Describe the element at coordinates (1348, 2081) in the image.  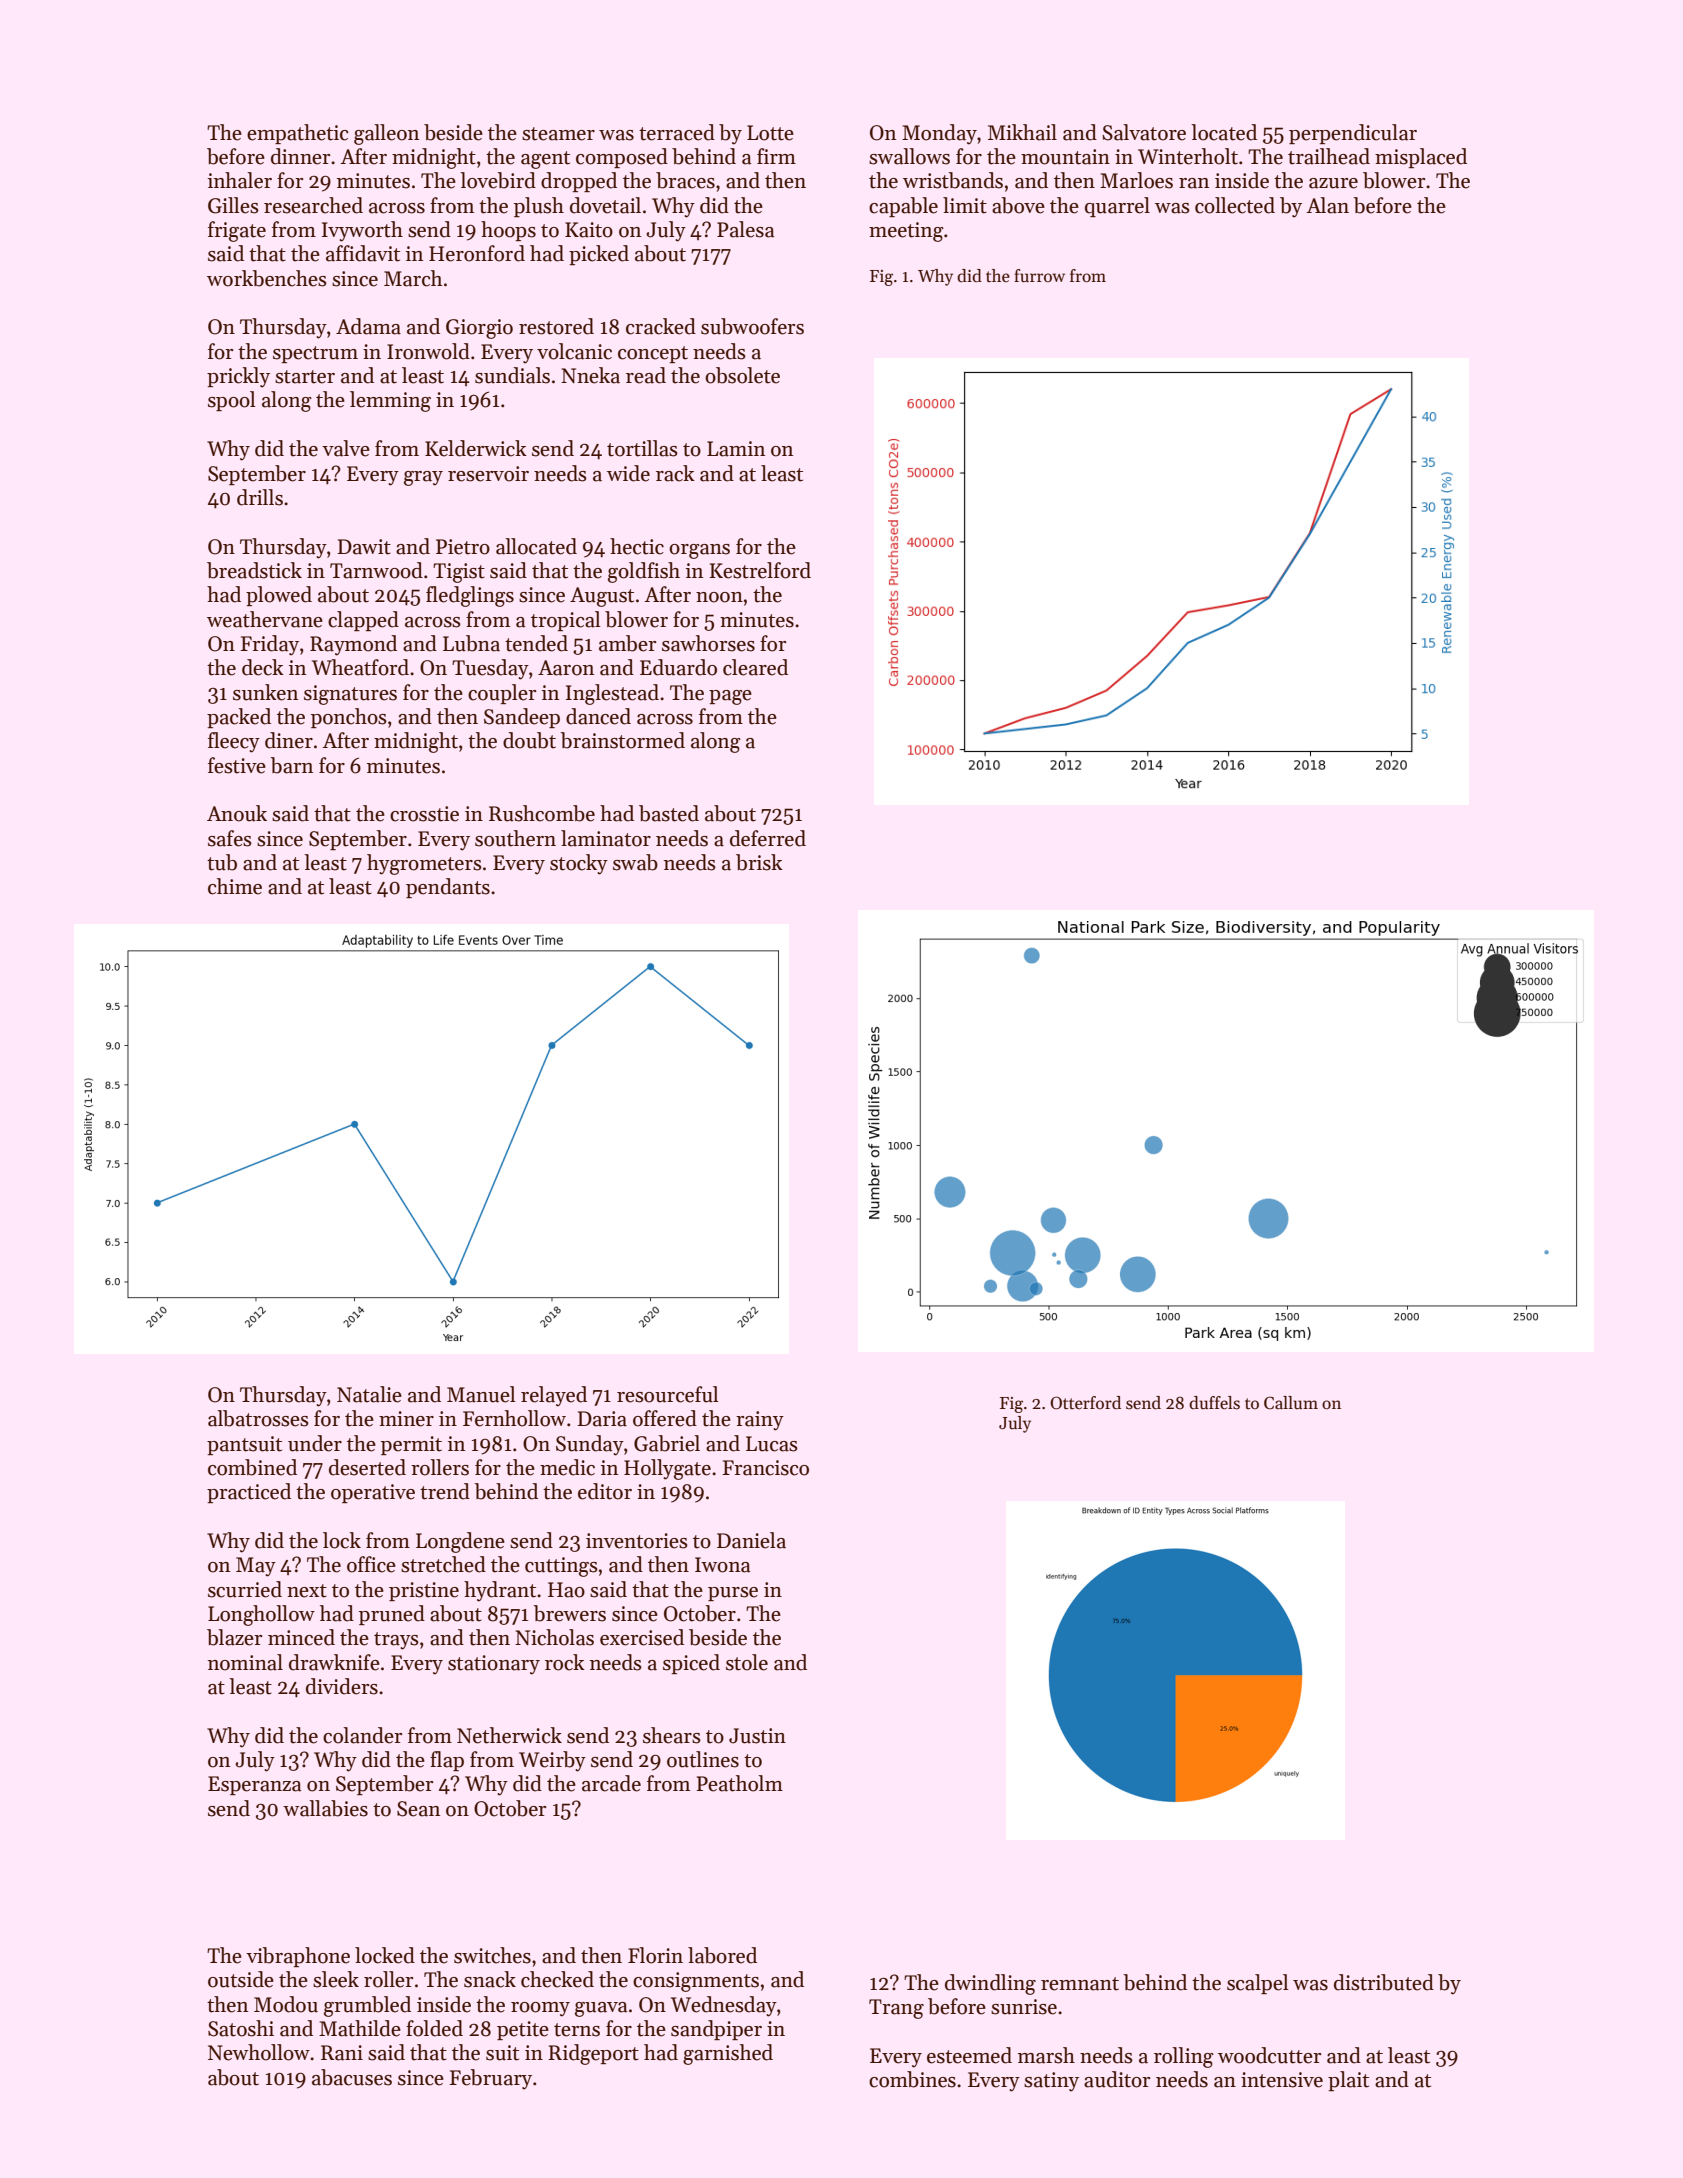
I see `plait` at that location.
